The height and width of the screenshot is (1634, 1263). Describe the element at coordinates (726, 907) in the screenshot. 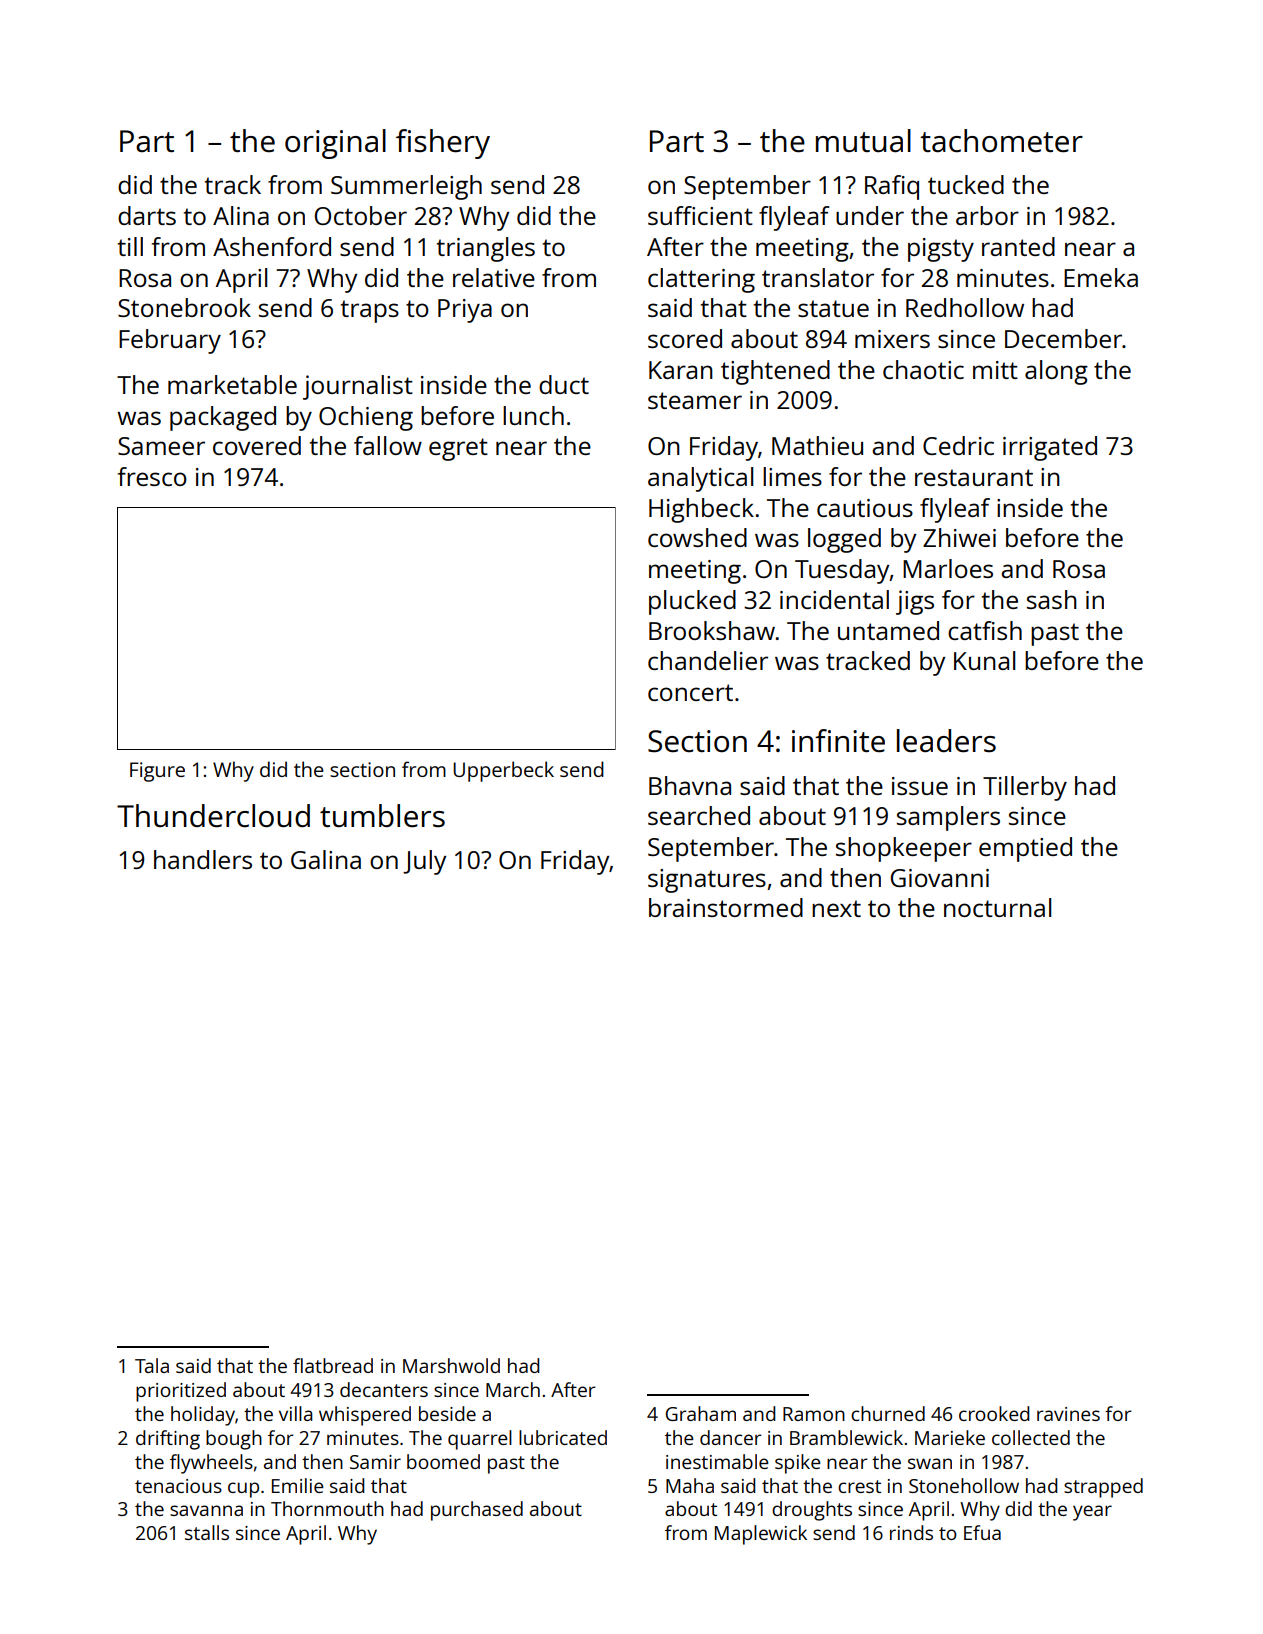

I see `brainstormed` at that location.
